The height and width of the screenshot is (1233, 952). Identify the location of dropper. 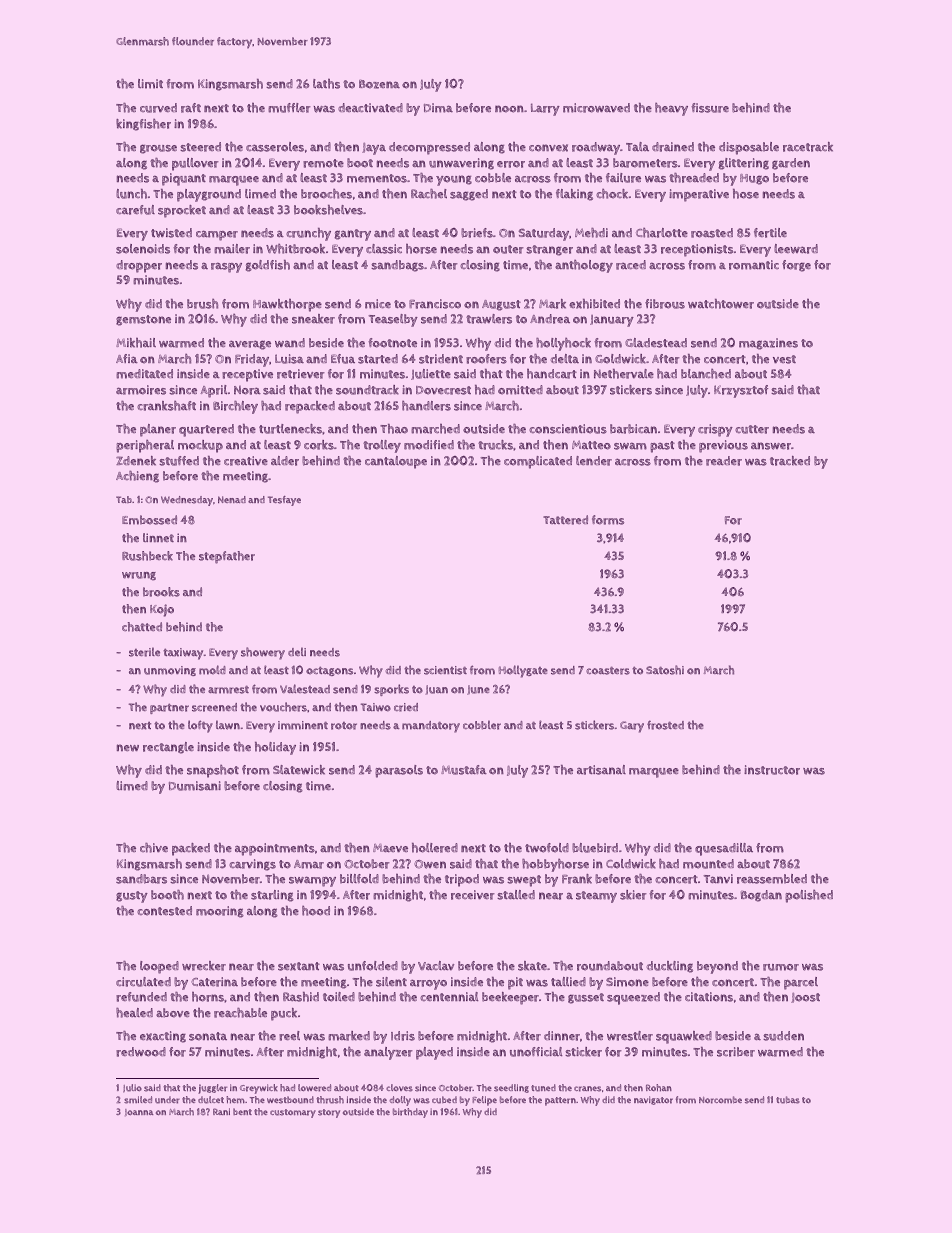
(139, 266).
